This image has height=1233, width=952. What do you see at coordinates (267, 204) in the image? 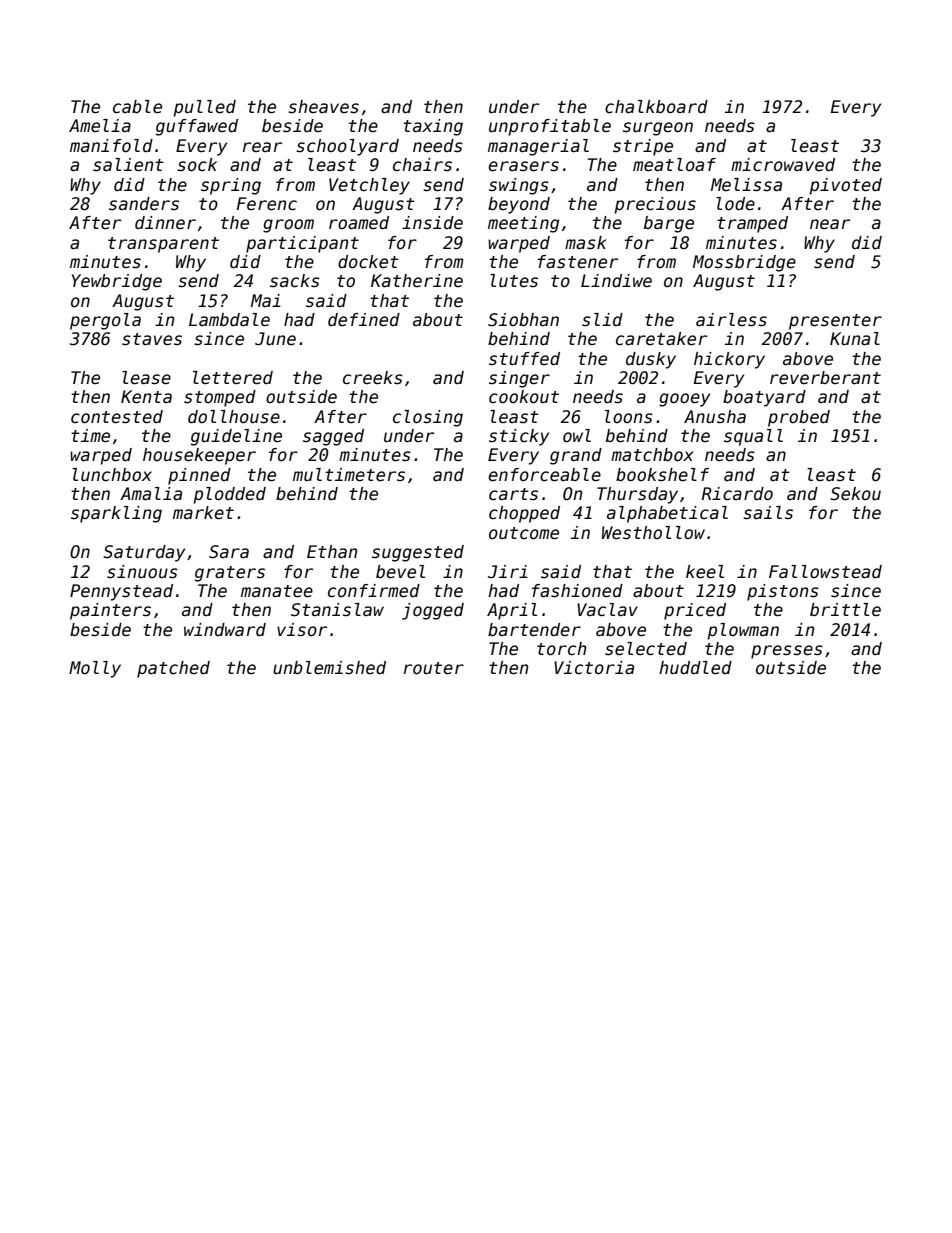
I see `Ferenc` at bounding box center [267, 204].
